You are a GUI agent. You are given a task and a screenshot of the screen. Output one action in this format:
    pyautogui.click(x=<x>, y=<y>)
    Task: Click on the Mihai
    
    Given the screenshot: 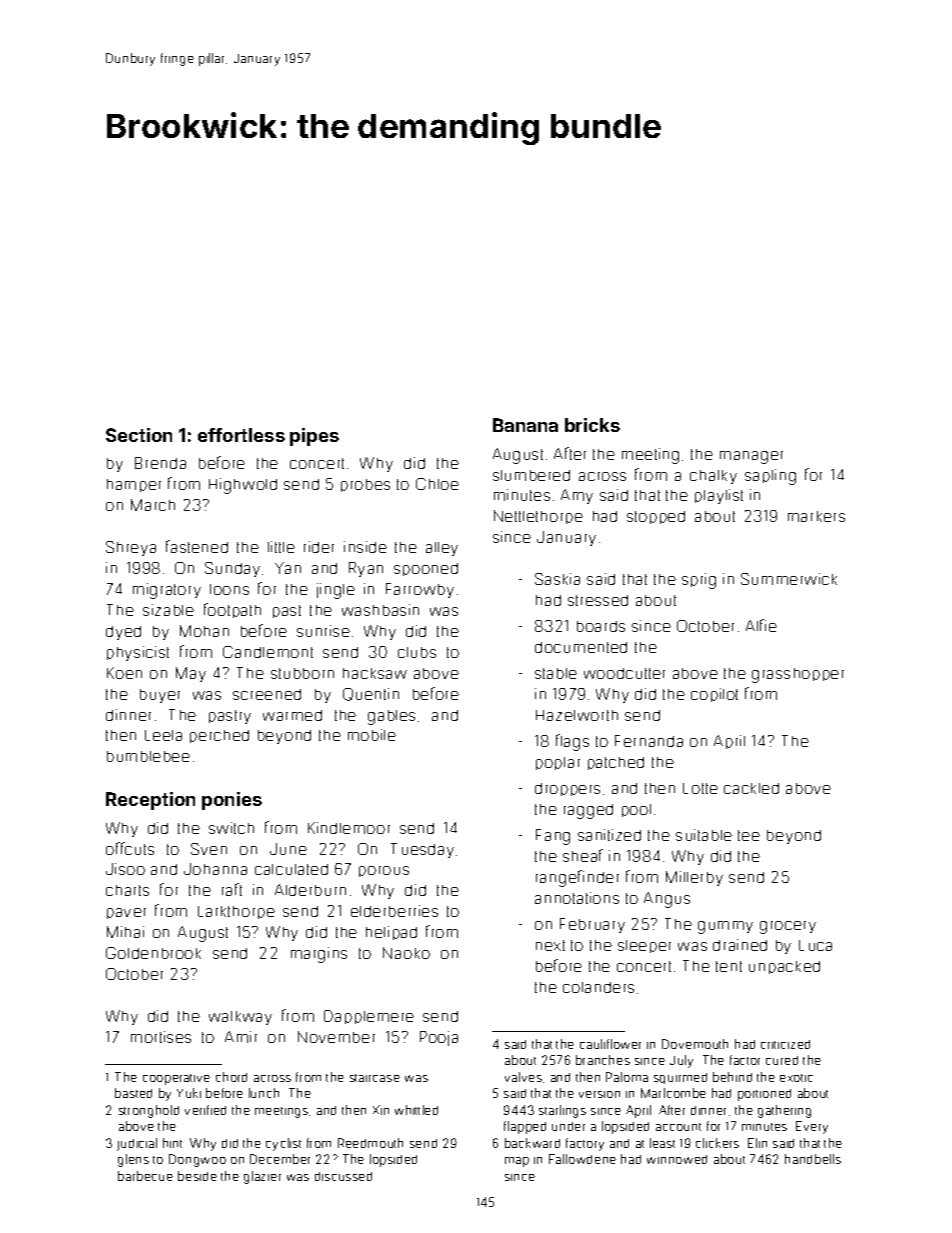 What is the action you would take?
    pyautogui.click(x=125, y=932)
